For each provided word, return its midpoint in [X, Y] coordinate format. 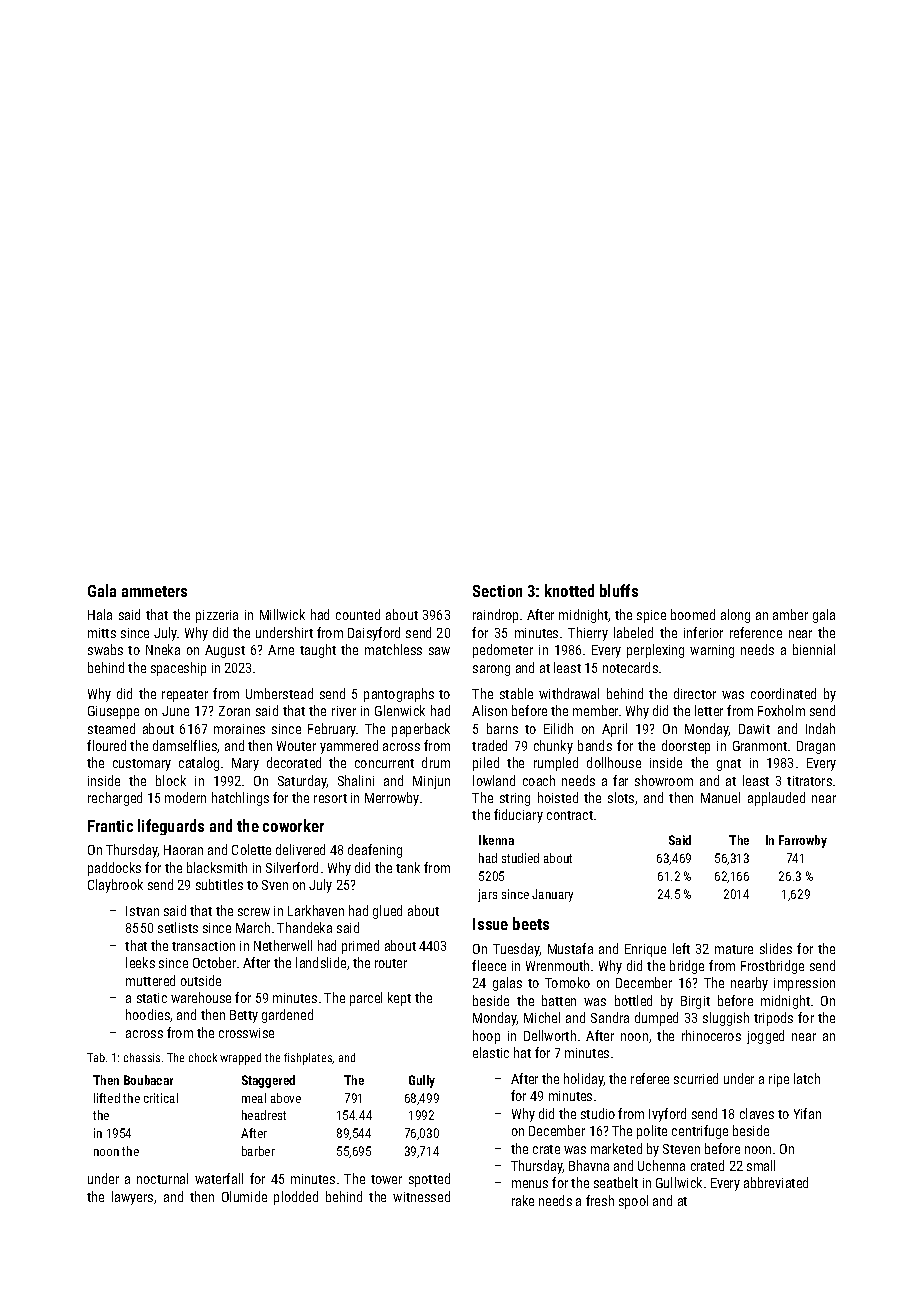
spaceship [178, 669]
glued [387, 912]
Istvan [142, 911]
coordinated [783, 693]
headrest [264, 1115]
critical [161, 1098]
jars [487, 895]
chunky [553, 747]
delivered [300, 849]
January [552, 895]
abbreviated [776, 1182]
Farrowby [803, 841]
